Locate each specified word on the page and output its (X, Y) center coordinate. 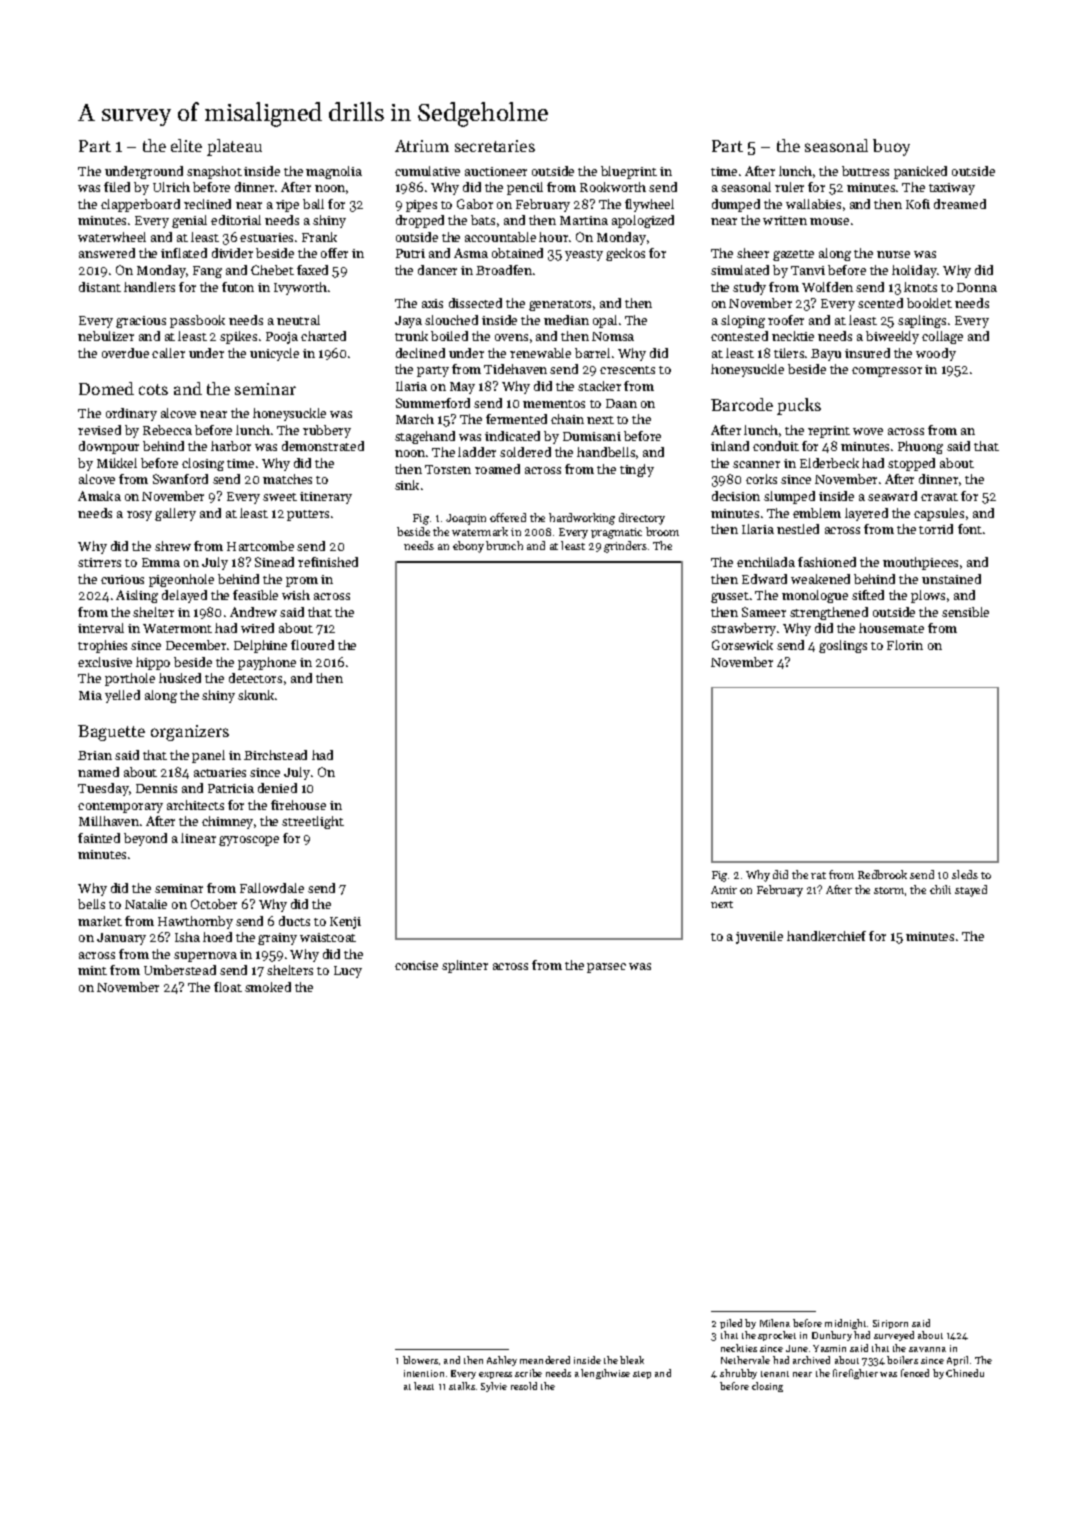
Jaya (408, 322)
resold (524, 1386)
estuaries (266, 237)
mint (92, 970)
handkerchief (826, 936)
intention (424, 1373)
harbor (231, 446)
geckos (625, 254)
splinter (465, 966)
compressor (887, 372)
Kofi (918, 204)
